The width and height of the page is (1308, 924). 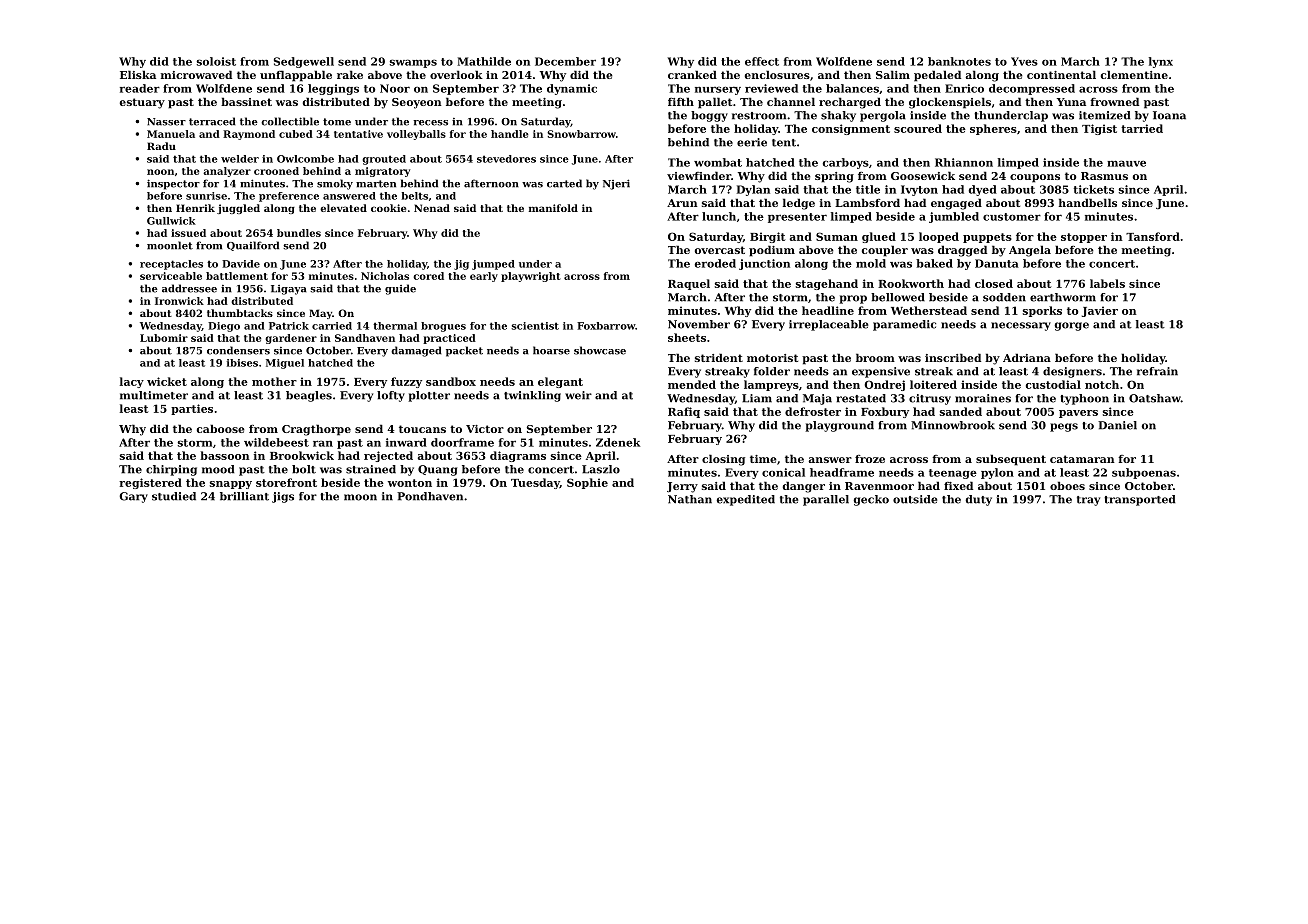 What do you see at coordinates (216, 61) in the page?
I see `soloist` at bounding box center [216, 61].
